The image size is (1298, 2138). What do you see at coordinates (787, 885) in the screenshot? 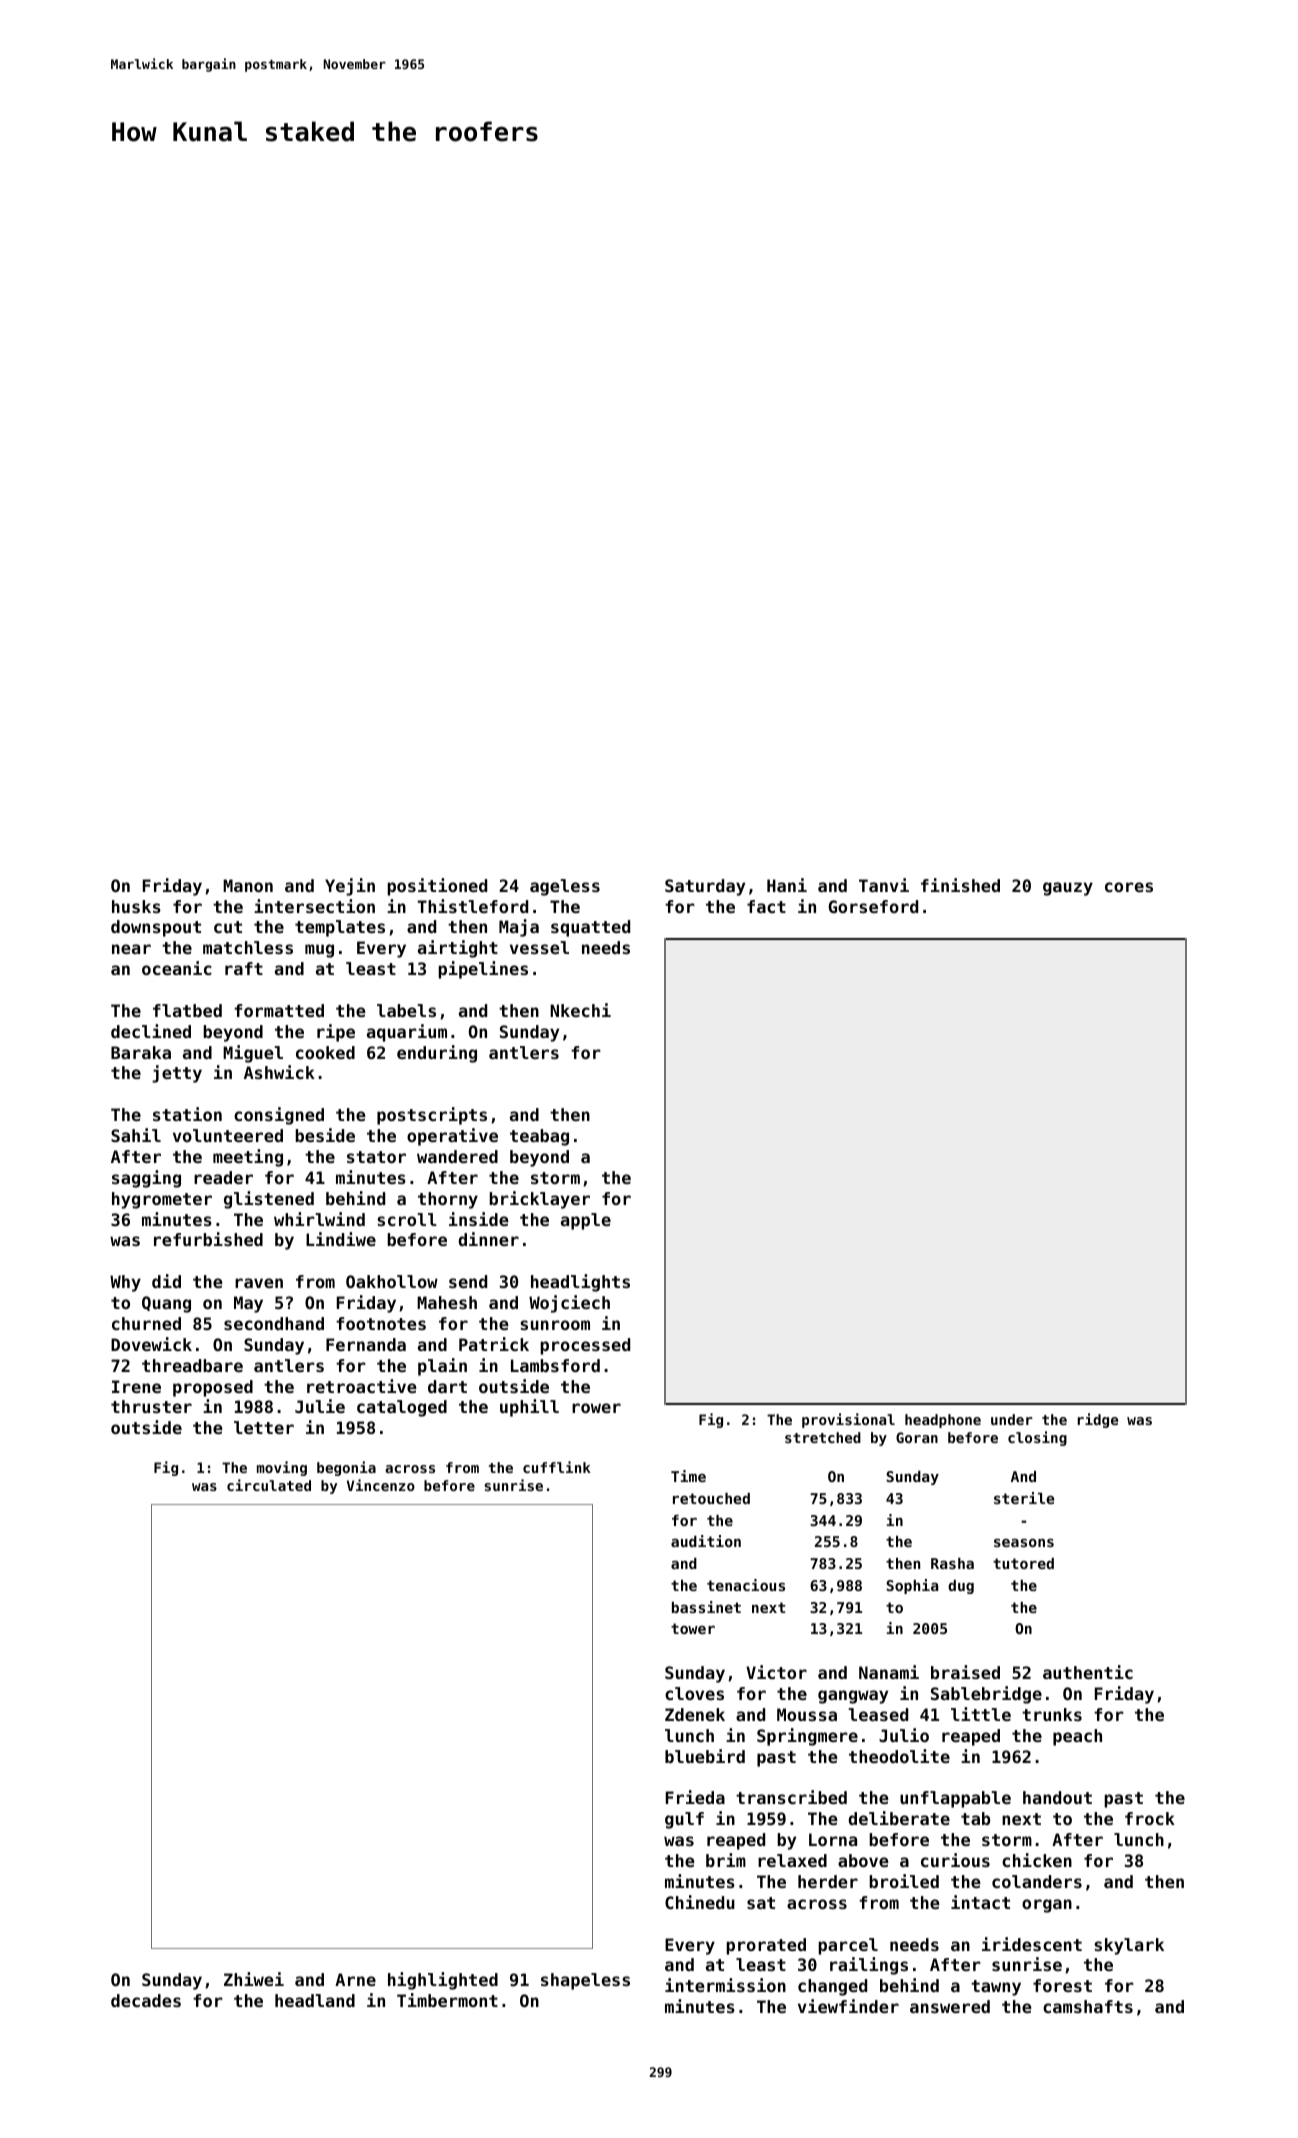
I see `Hani` at bounding box center [787, 885].
